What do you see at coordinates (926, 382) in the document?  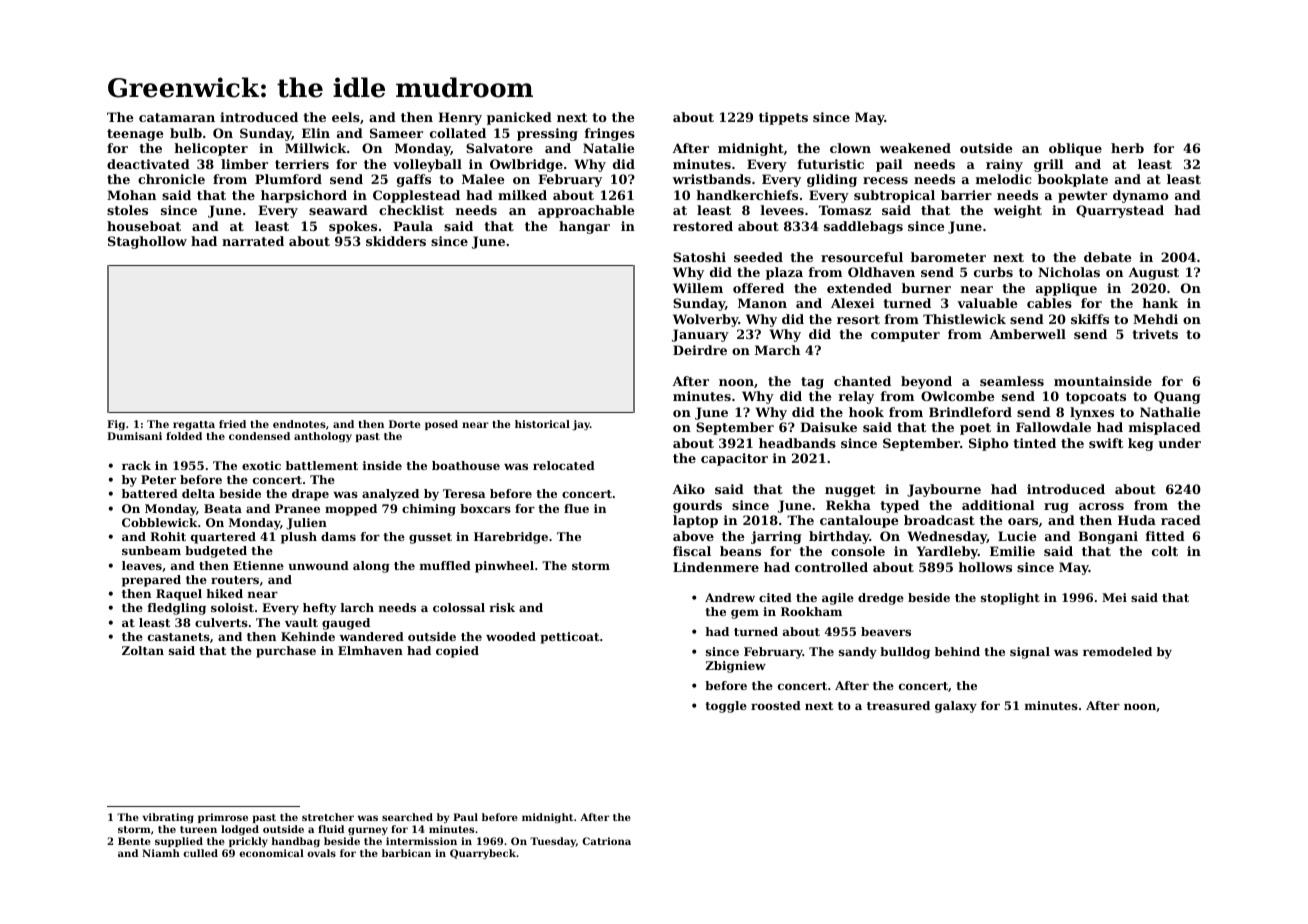 I see `beyond` at bounding box center [926, 382].
